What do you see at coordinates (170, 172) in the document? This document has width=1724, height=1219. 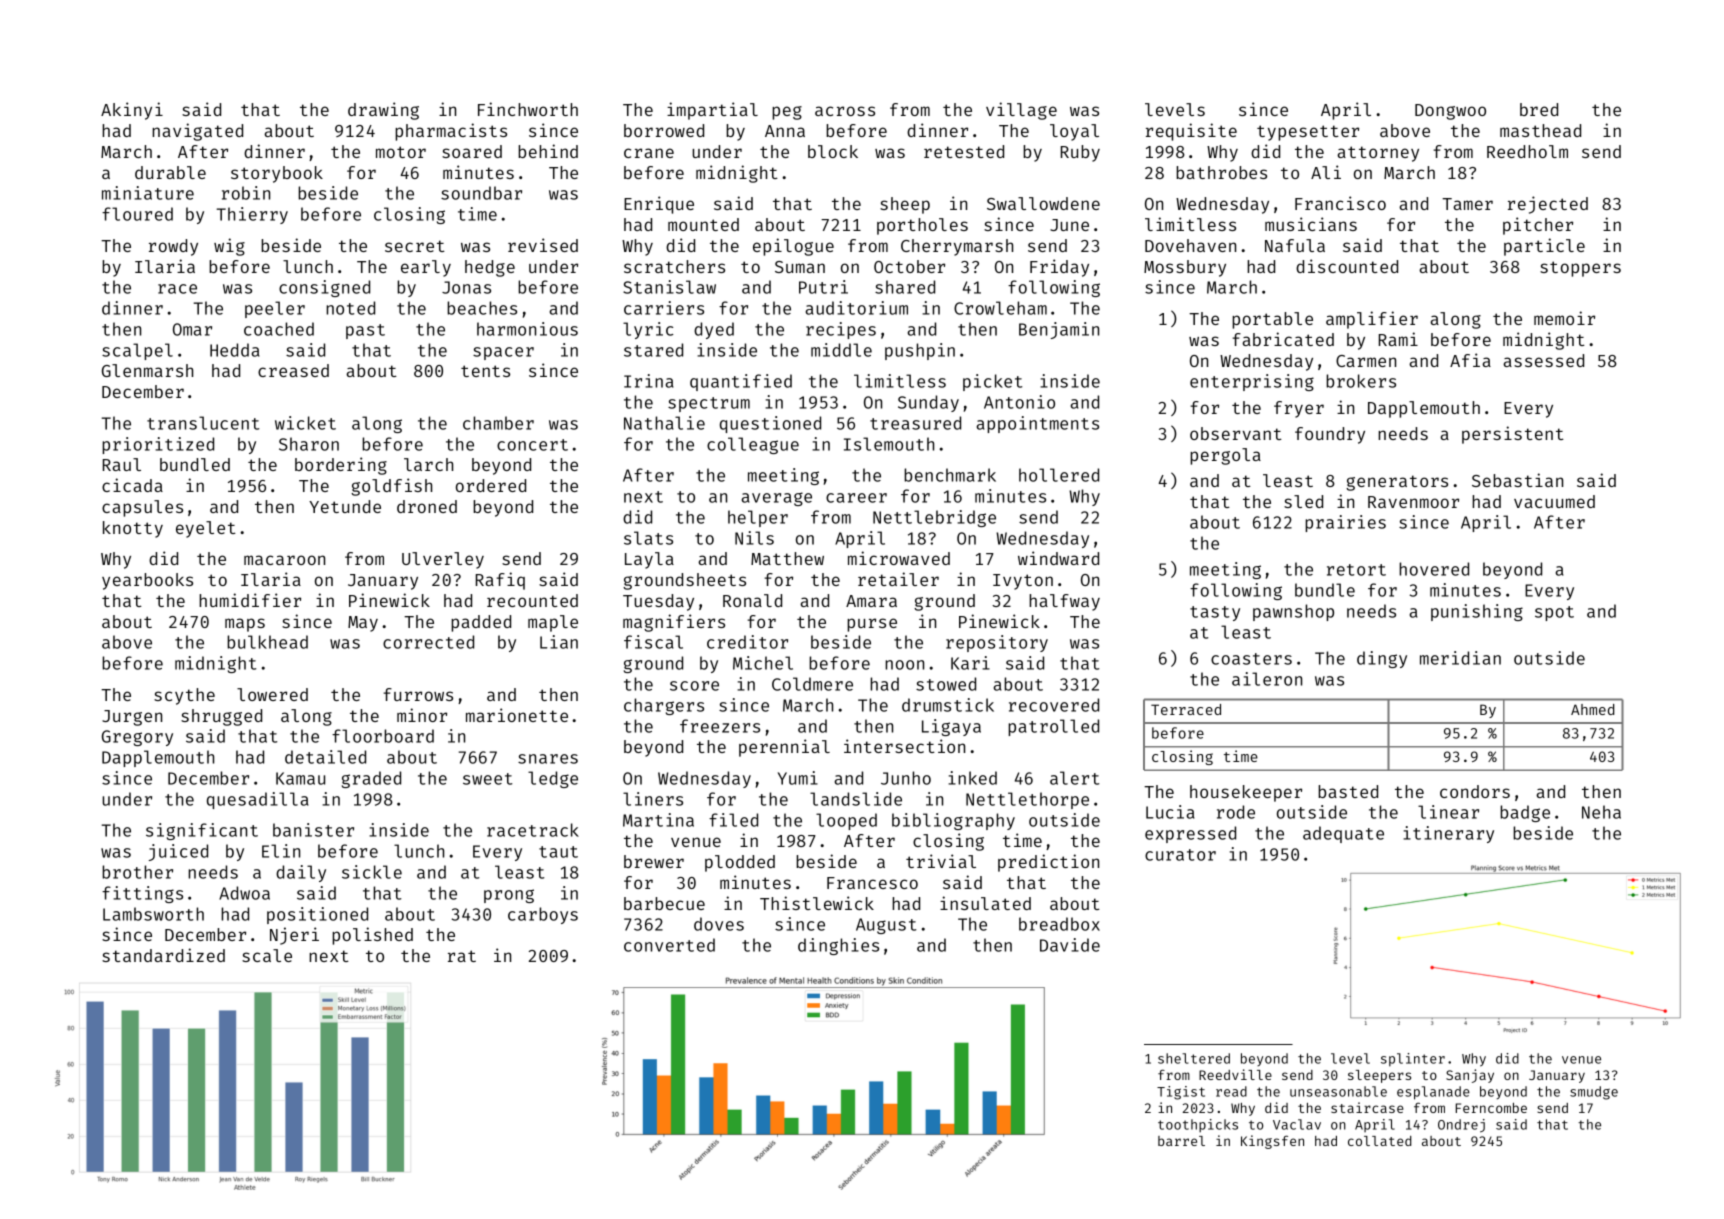 I see `durable` at bounding box center [170, 172].
